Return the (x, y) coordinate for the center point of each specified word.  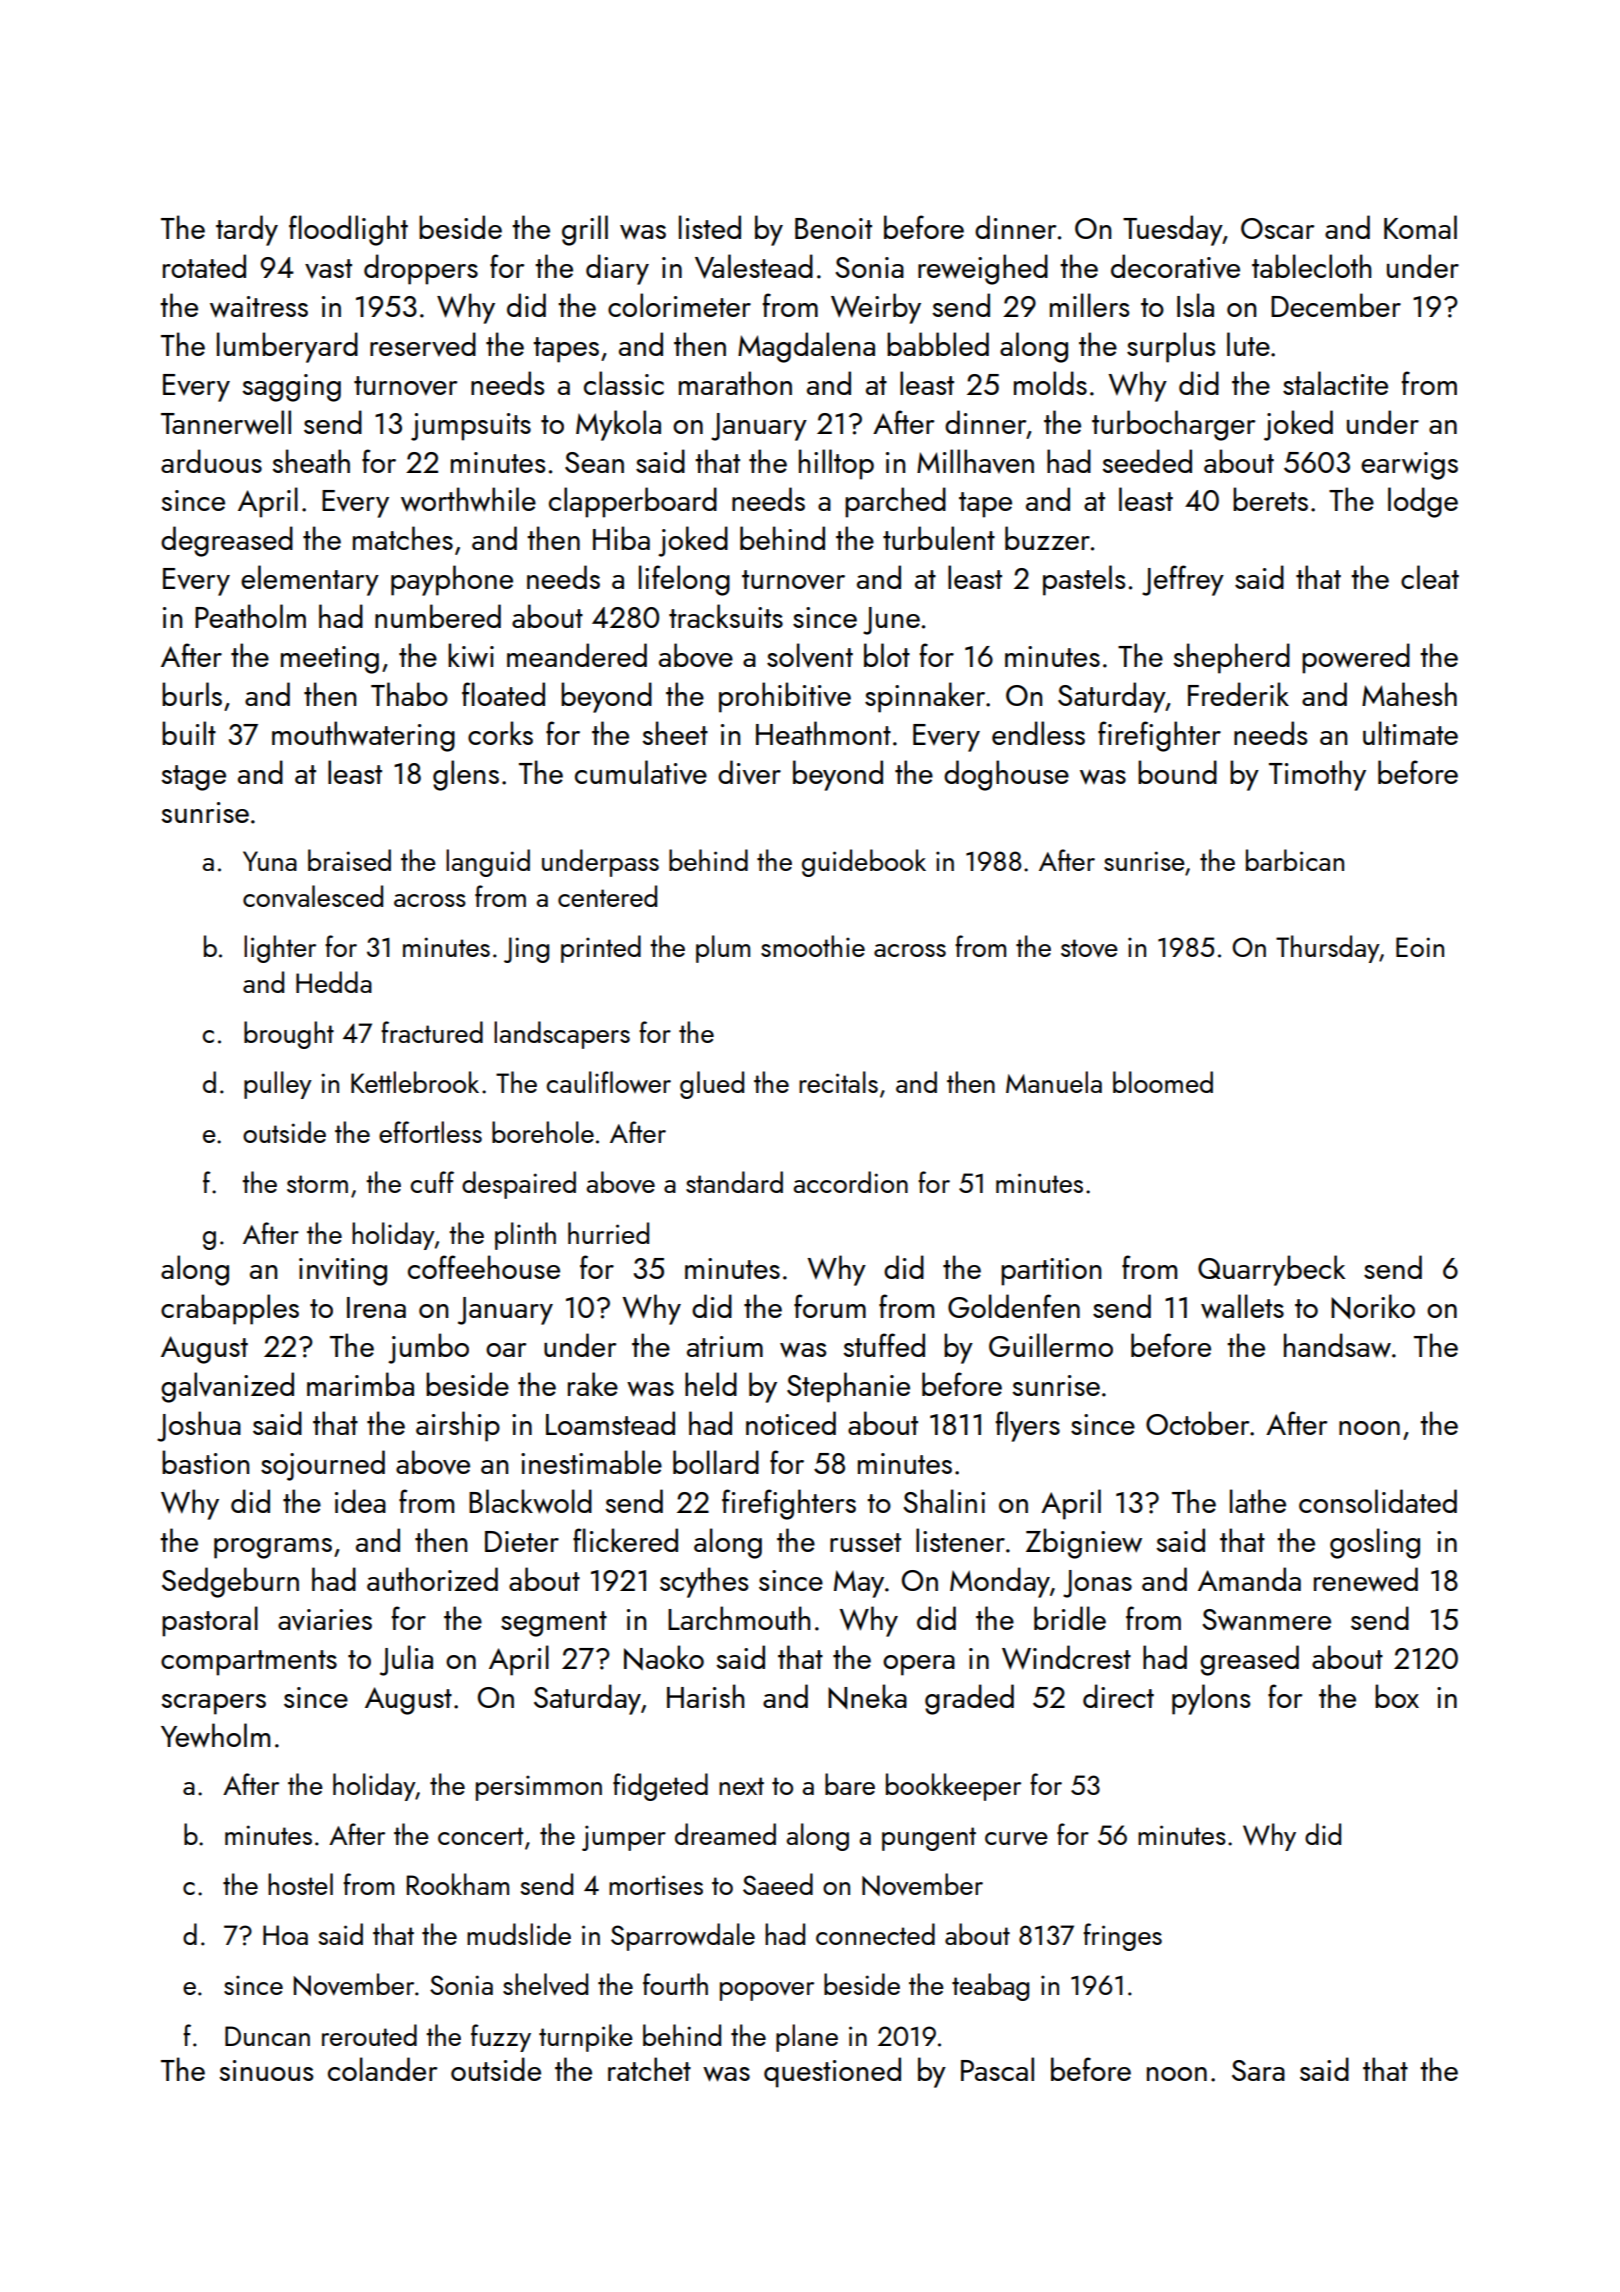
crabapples (230, 1309)
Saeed (778, 1884)
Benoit (833, 228)
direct (1118, 1696)
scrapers (213, 1704)
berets (1270, 499)
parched (895, 502)
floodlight (348, 230)
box (1397, 1696)
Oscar (1277, 228)
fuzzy (501, 2038)
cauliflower (609, 1082)
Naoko (664, 1657)
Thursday (1328, 949)
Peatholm (250, 616)
